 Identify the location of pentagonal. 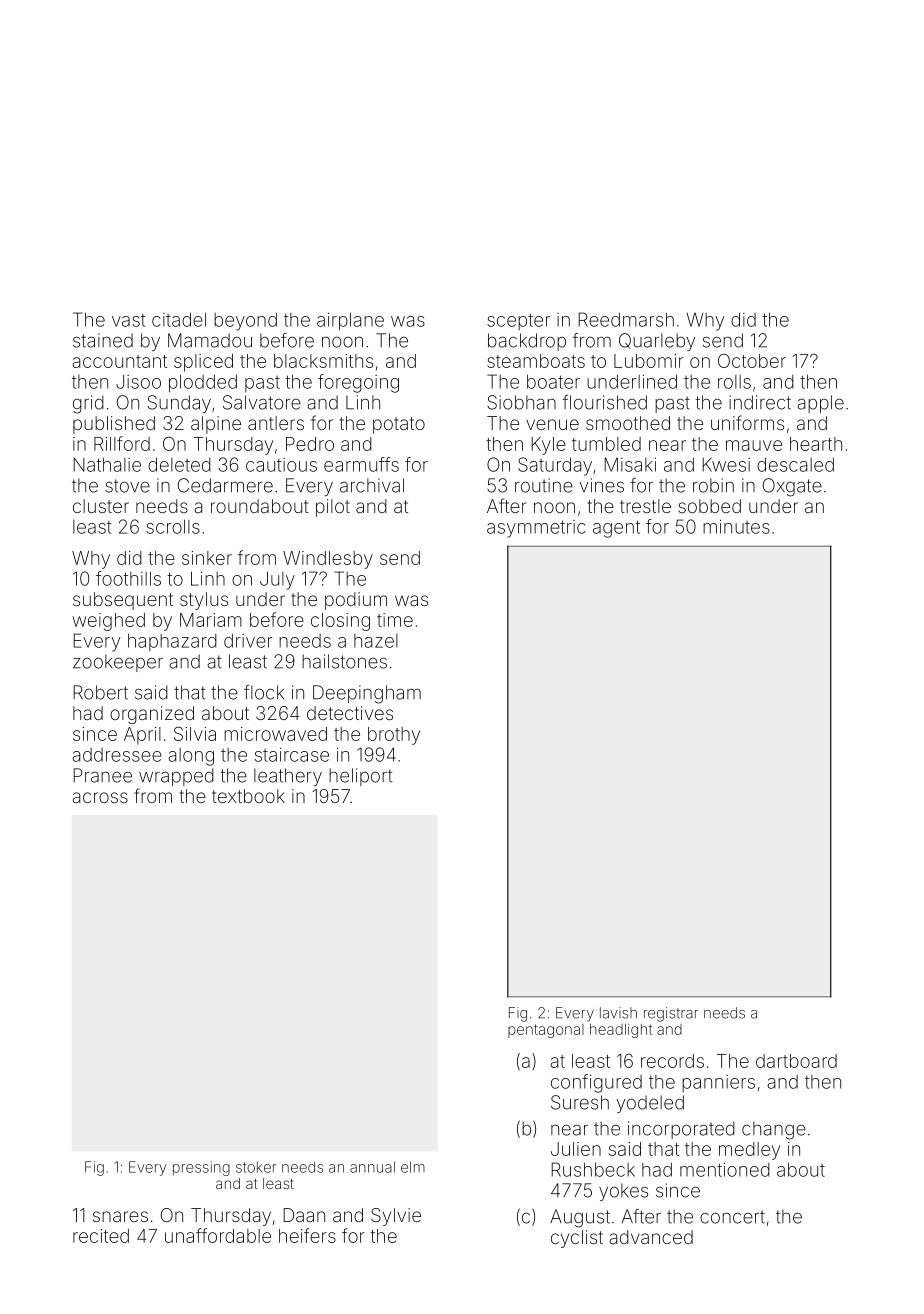
(546, 1031).
